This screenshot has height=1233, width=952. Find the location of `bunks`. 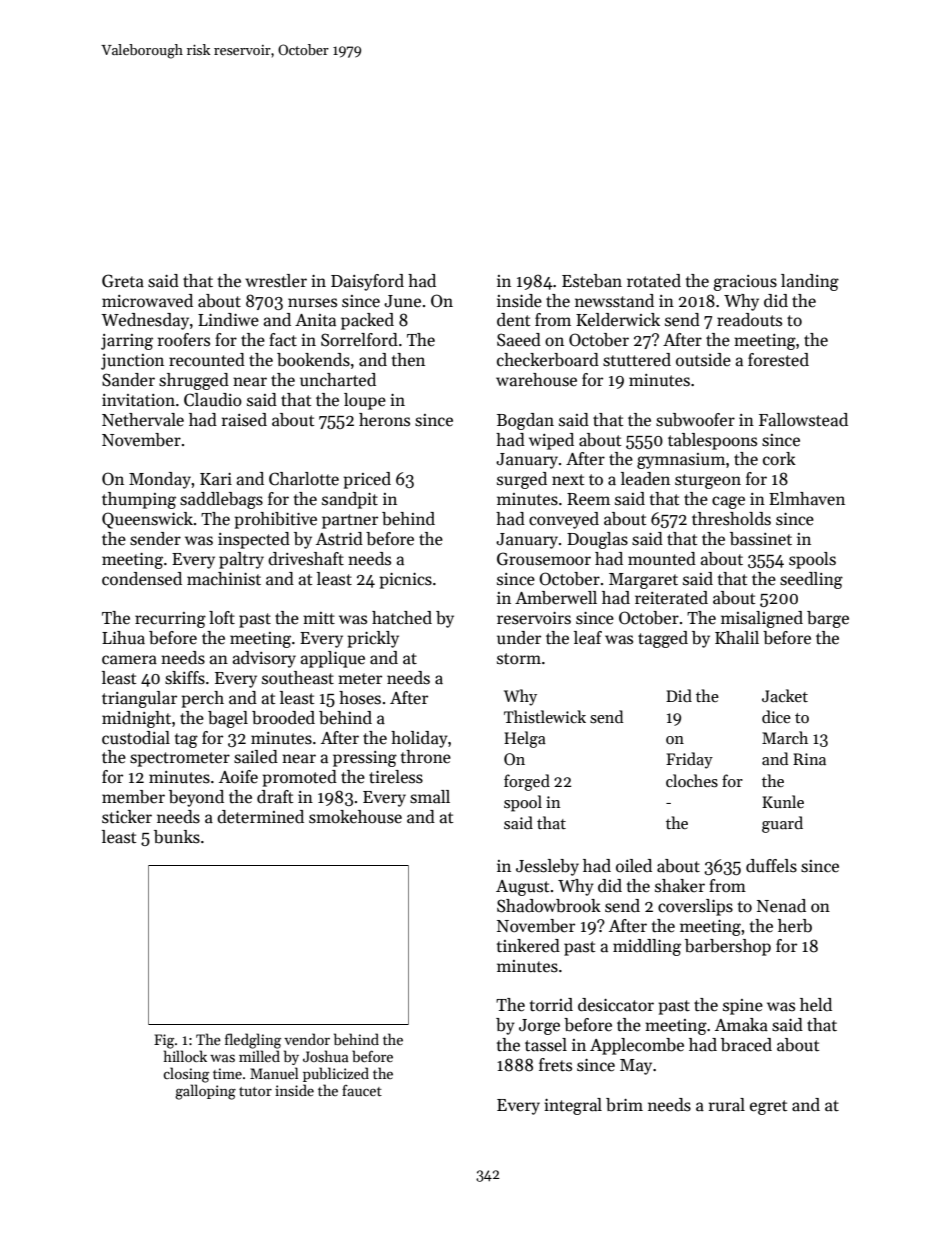

bunks is located at coordinates (177, 837).
